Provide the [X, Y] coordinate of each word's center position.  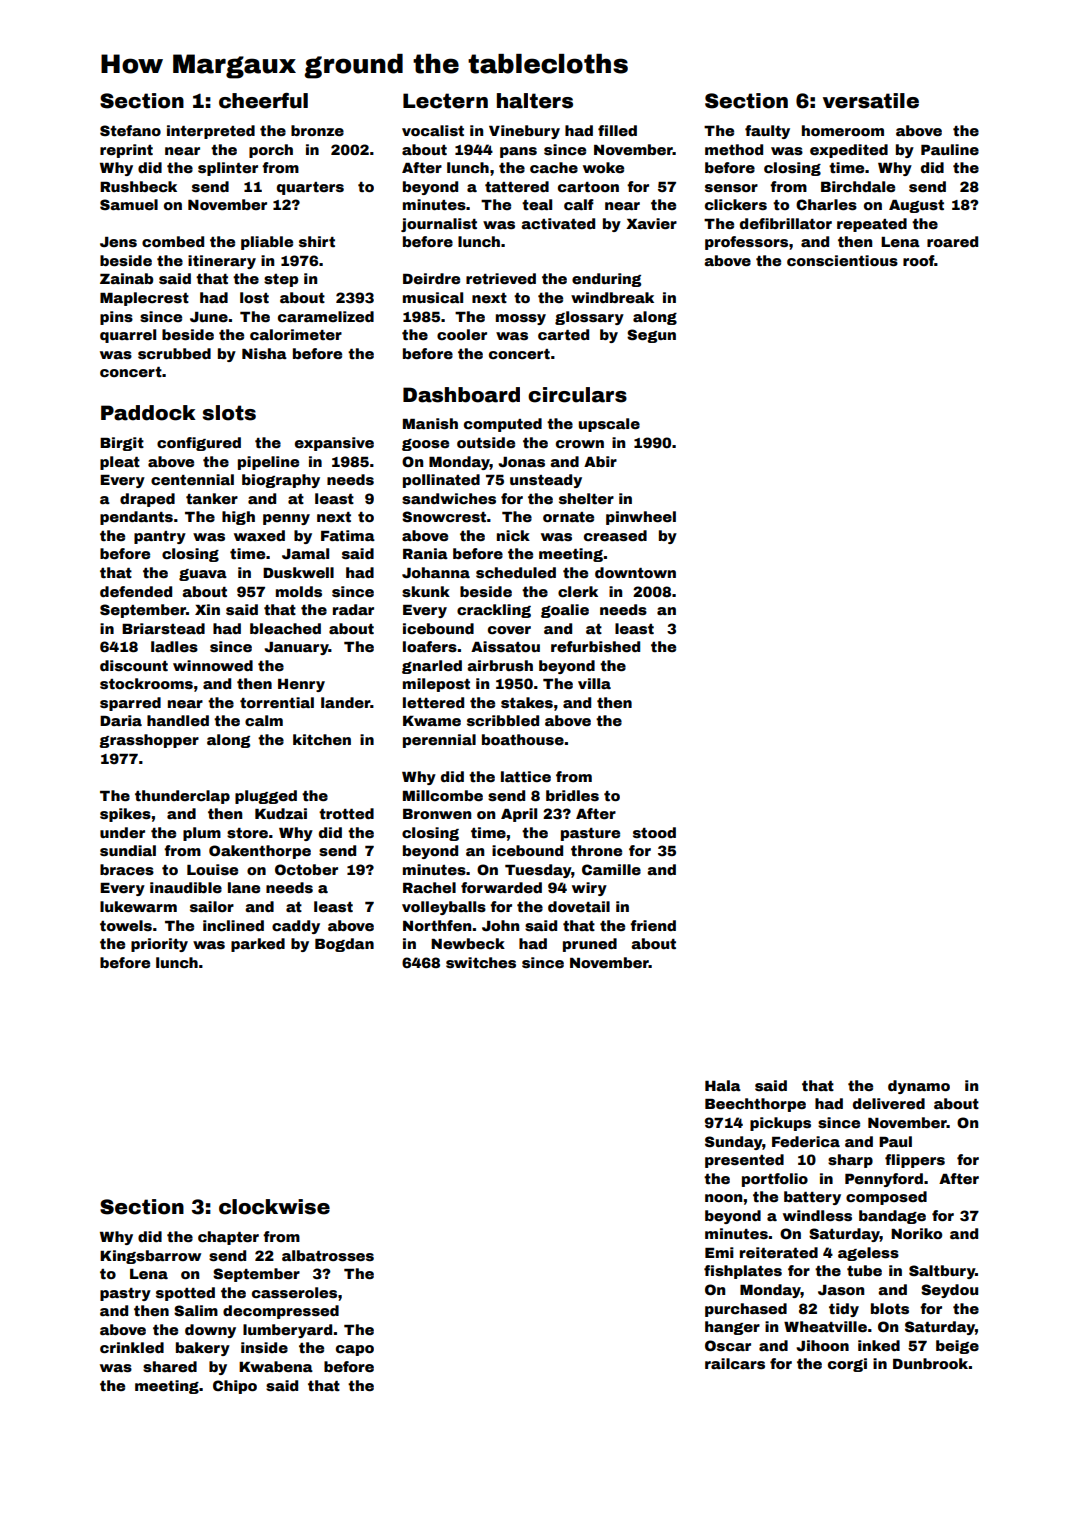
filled [617, 130]
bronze [317, 130]
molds [299, 591]
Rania [425, 553]
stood [654, 832]
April [519, 815]
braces [127, 869]
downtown [635, 572]
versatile [871, 101]
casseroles [294, 1292]
